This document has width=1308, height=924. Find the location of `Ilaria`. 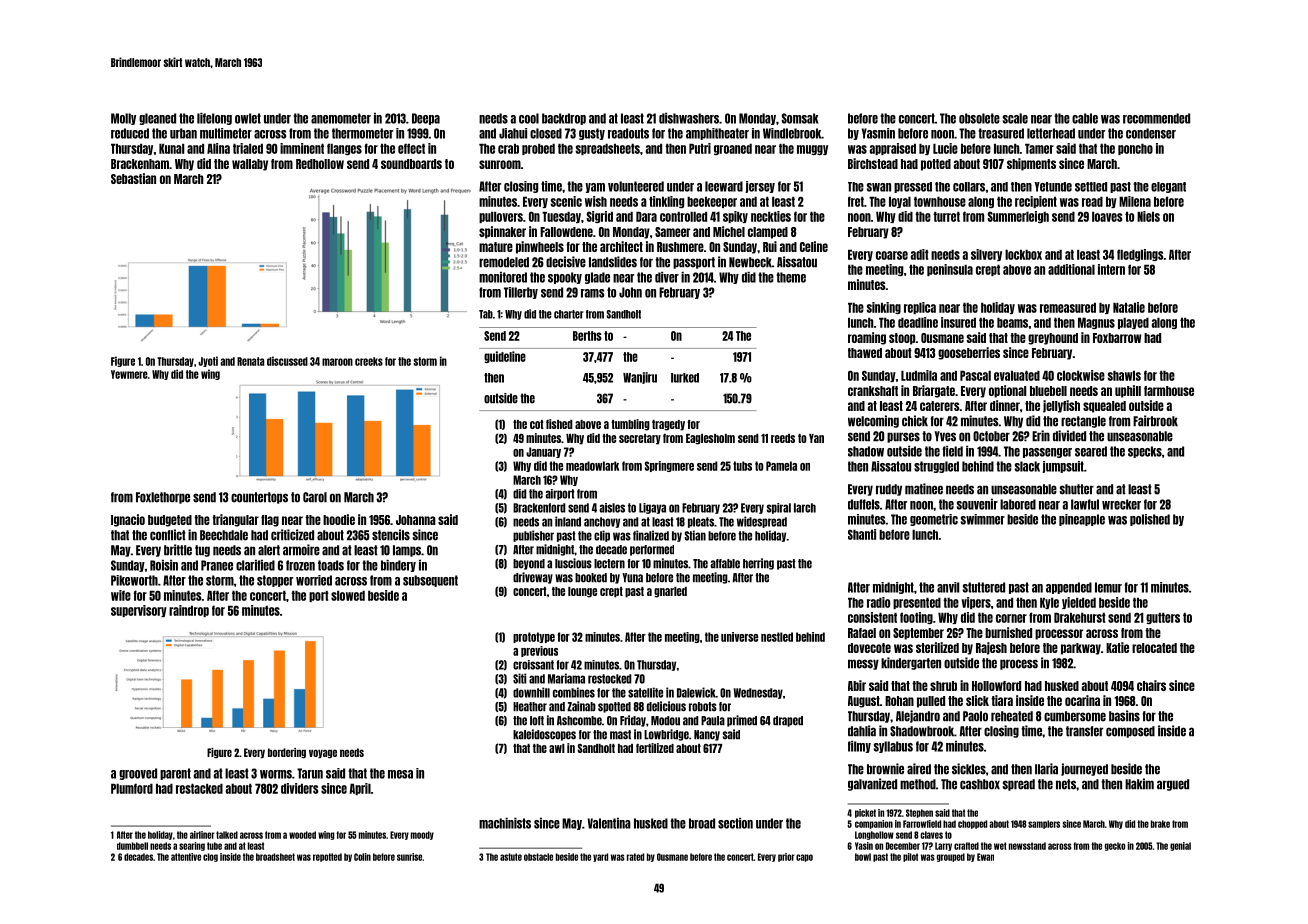

Ilaria is located at coordinates (1046, 769).
